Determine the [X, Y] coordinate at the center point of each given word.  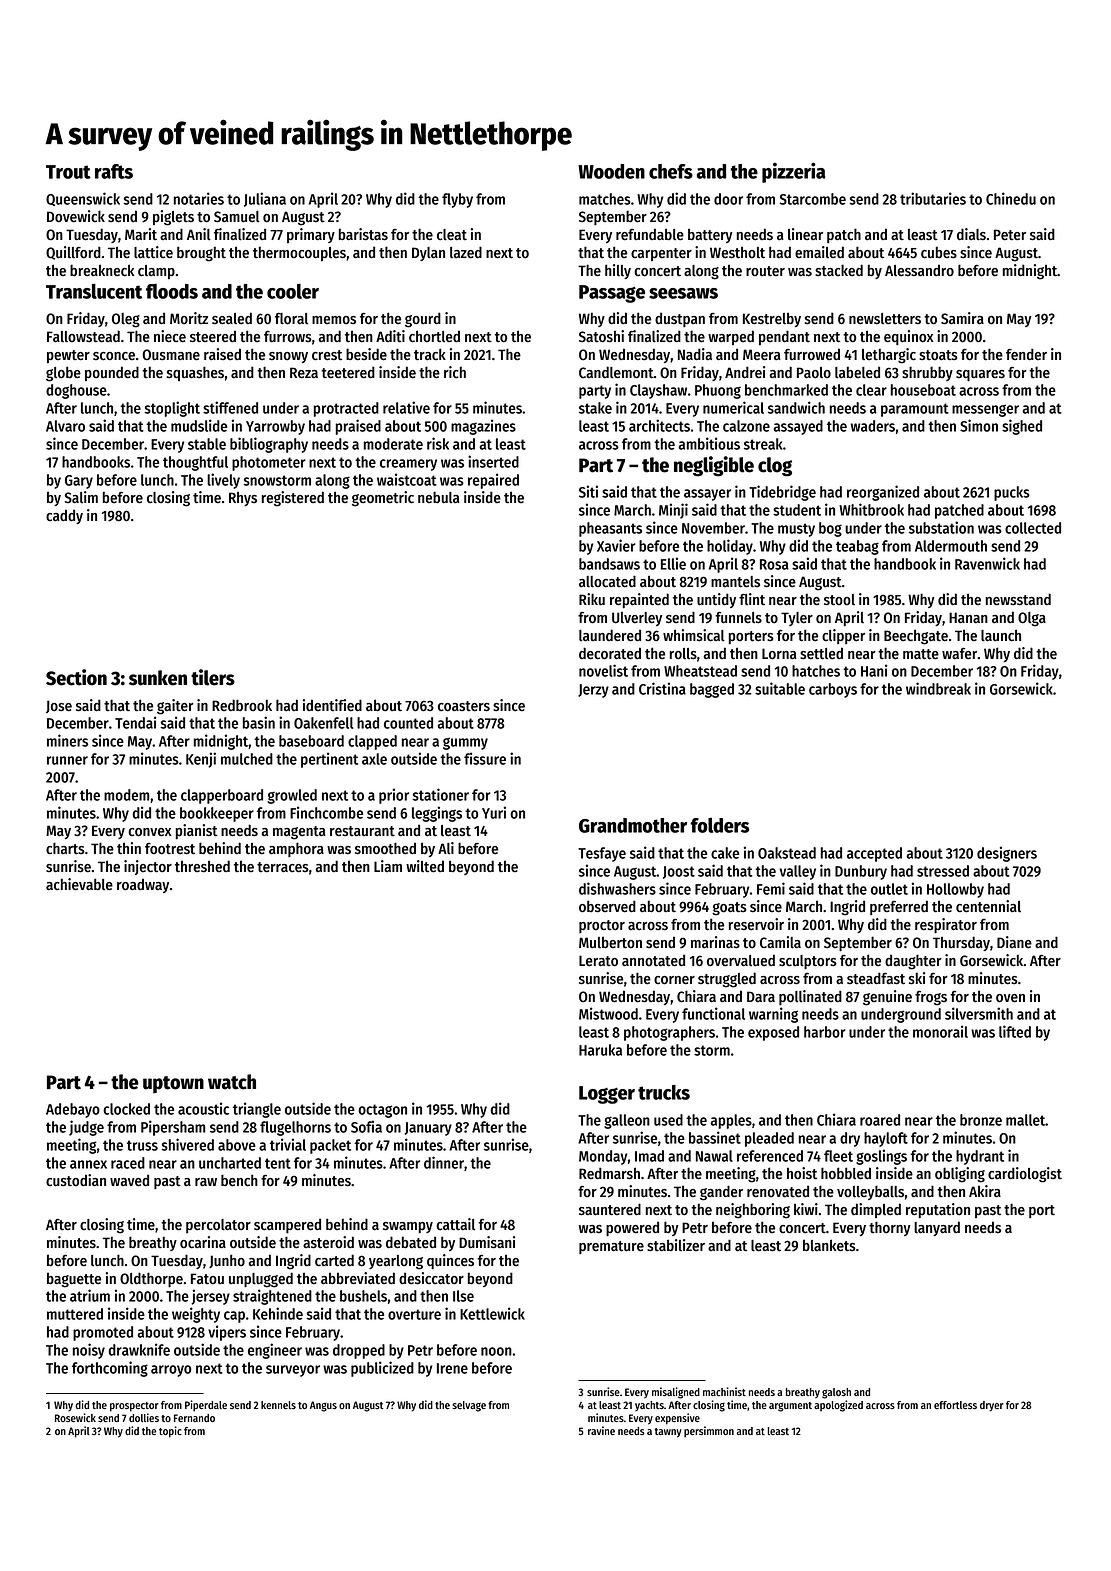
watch [232, 1082]
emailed [819, 252]
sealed [232, 318]
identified [332, 705]
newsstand [1018, 599]
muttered [75, 1314]
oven [1010, 998]
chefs [671, 171]
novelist [603, 670]
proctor [602, 926]
